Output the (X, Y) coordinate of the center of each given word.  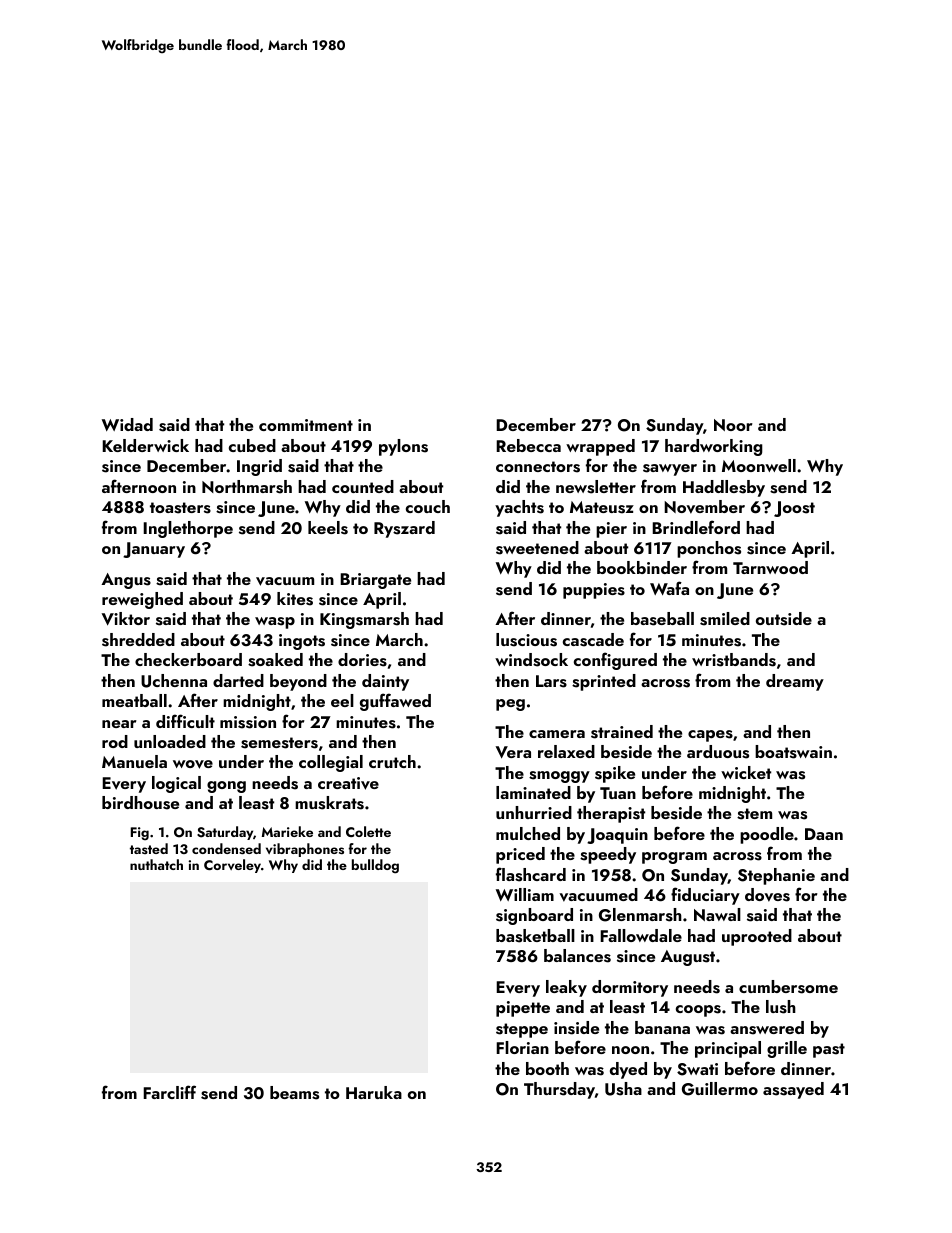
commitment (306, 425)
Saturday (225, 833)
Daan (824, 834)
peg (510, 705)
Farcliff (169, 1092)
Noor (733, 425)
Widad (127, 424)
